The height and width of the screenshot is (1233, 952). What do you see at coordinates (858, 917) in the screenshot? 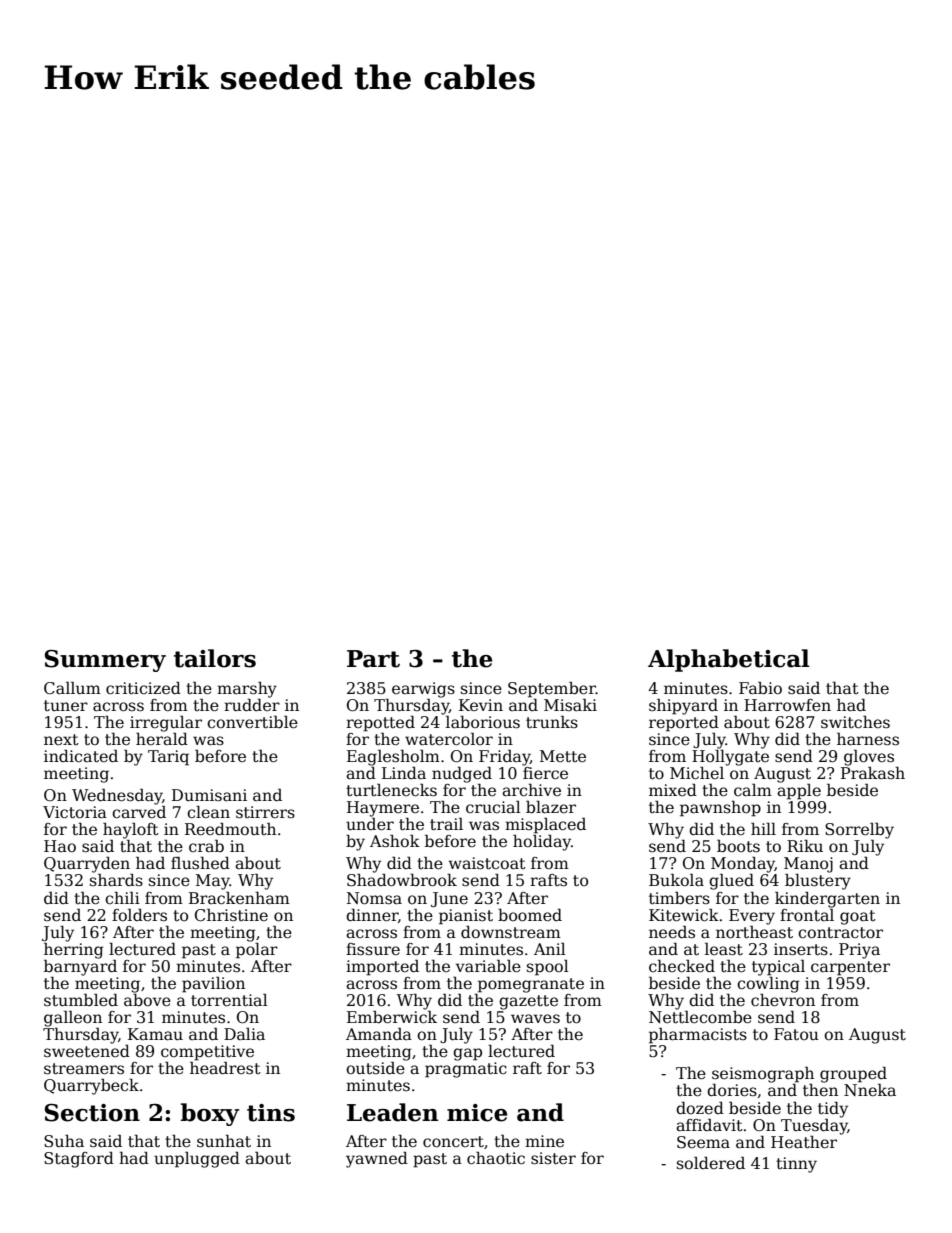
I see `goat` at bounding box center [858, 917].
